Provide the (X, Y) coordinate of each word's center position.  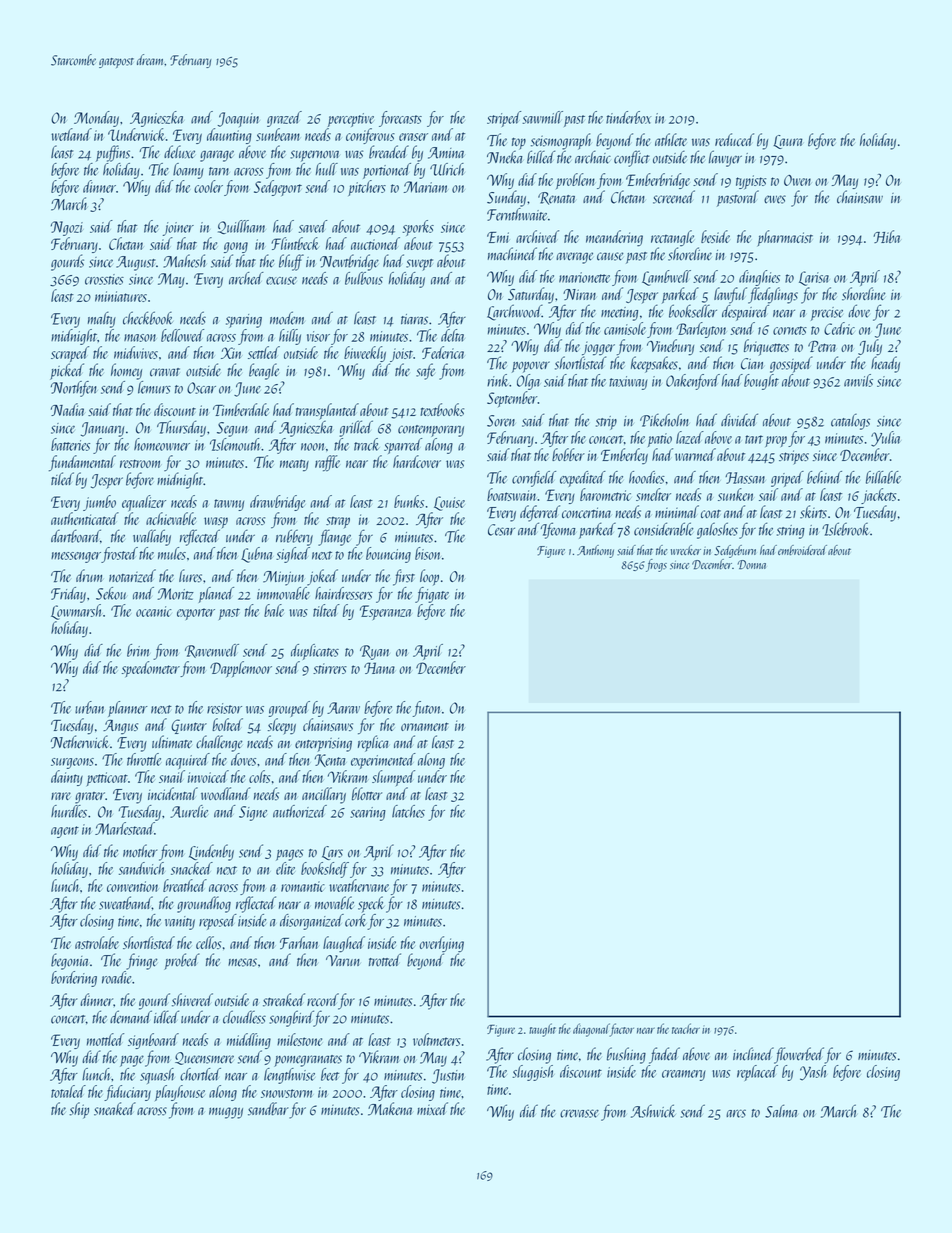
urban (89, 707)
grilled (356, 428)
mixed (432, 1108)
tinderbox (628, 117)
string (791, 532)
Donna (752, 564)
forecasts (400, 119)
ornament (425, 726)
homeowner (162, 444)
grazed (284, 119)
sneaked (115, 1109)
